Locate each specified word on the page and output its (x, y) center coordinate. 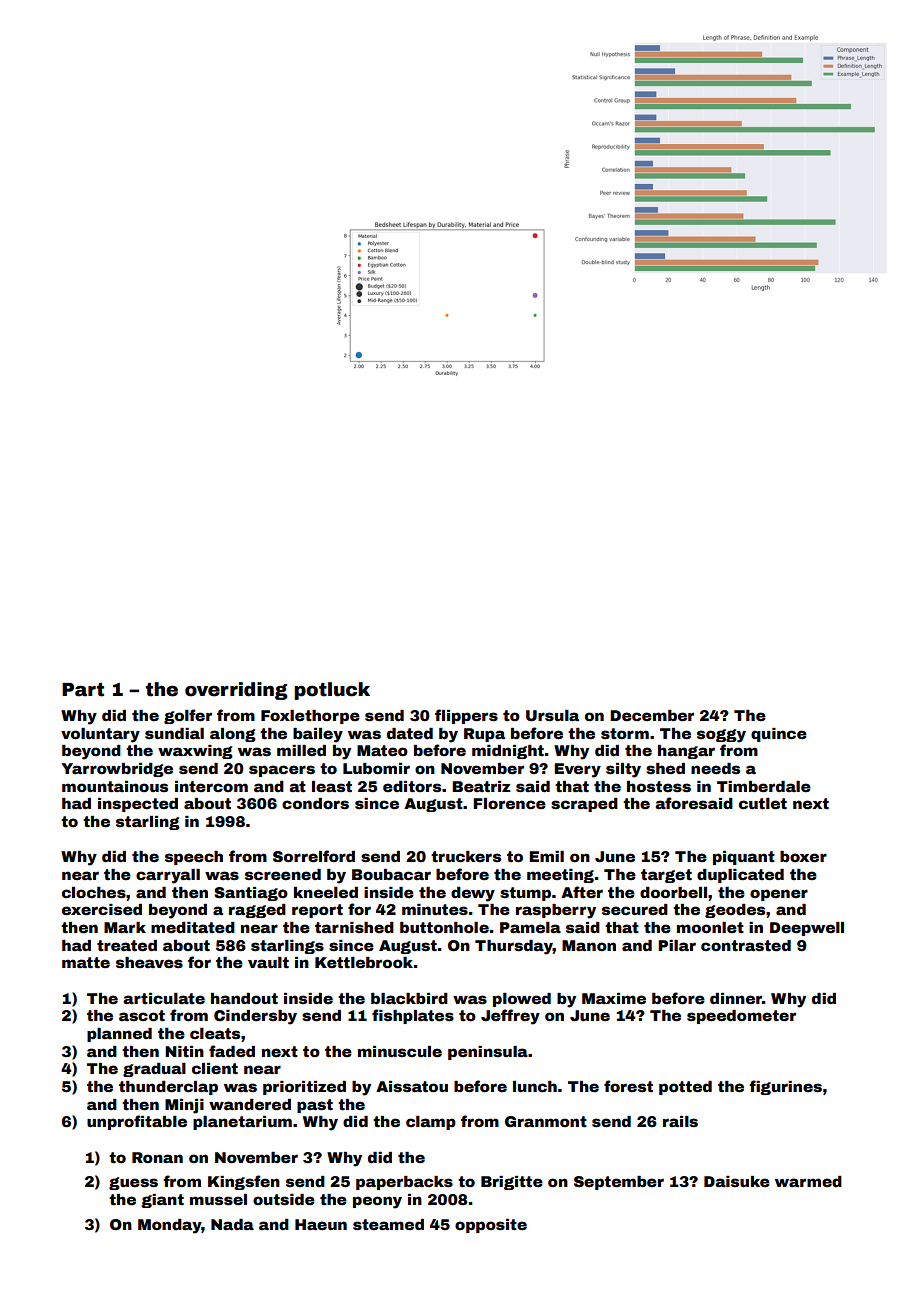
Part (83, 690)
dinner (736, 998)
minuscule (400, 1051)
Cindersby (255, 1017)
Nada (232, 1224)
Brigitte (512, 1183)
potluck (332, 691)
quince (779, 735)
